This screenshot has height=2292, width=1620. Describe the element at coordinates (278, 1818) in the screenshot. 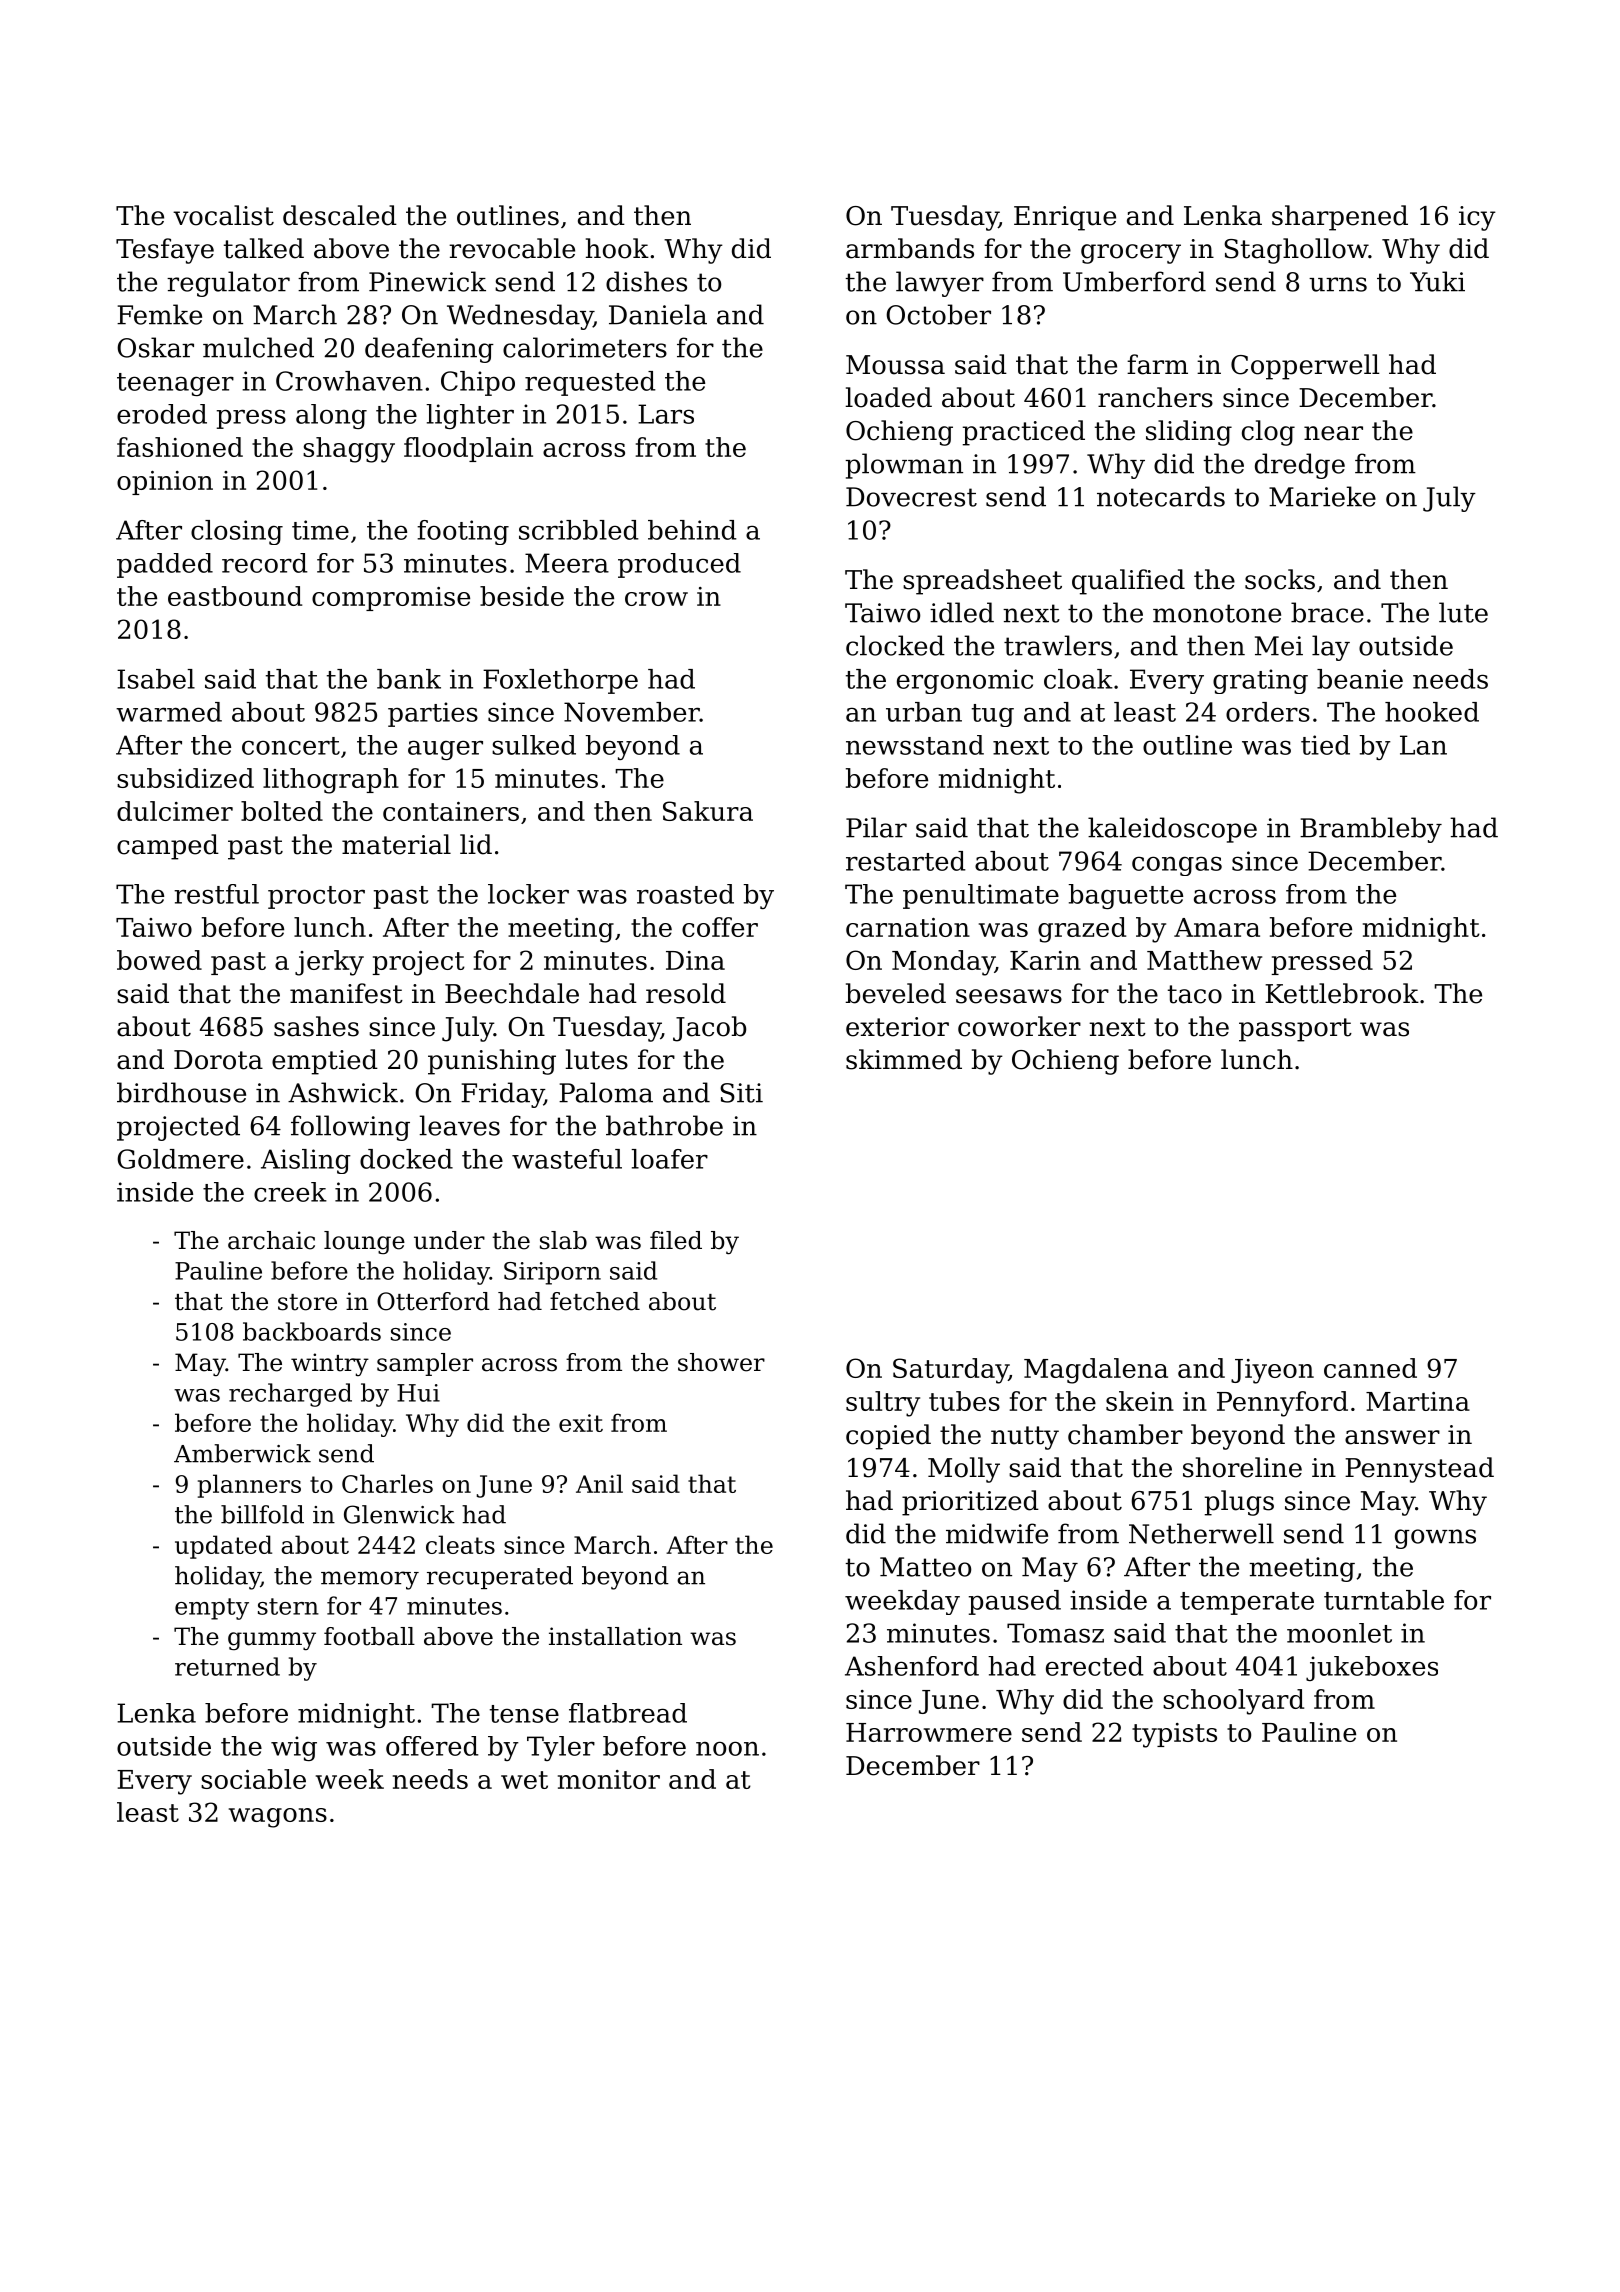

I see `wagons` at that location.
